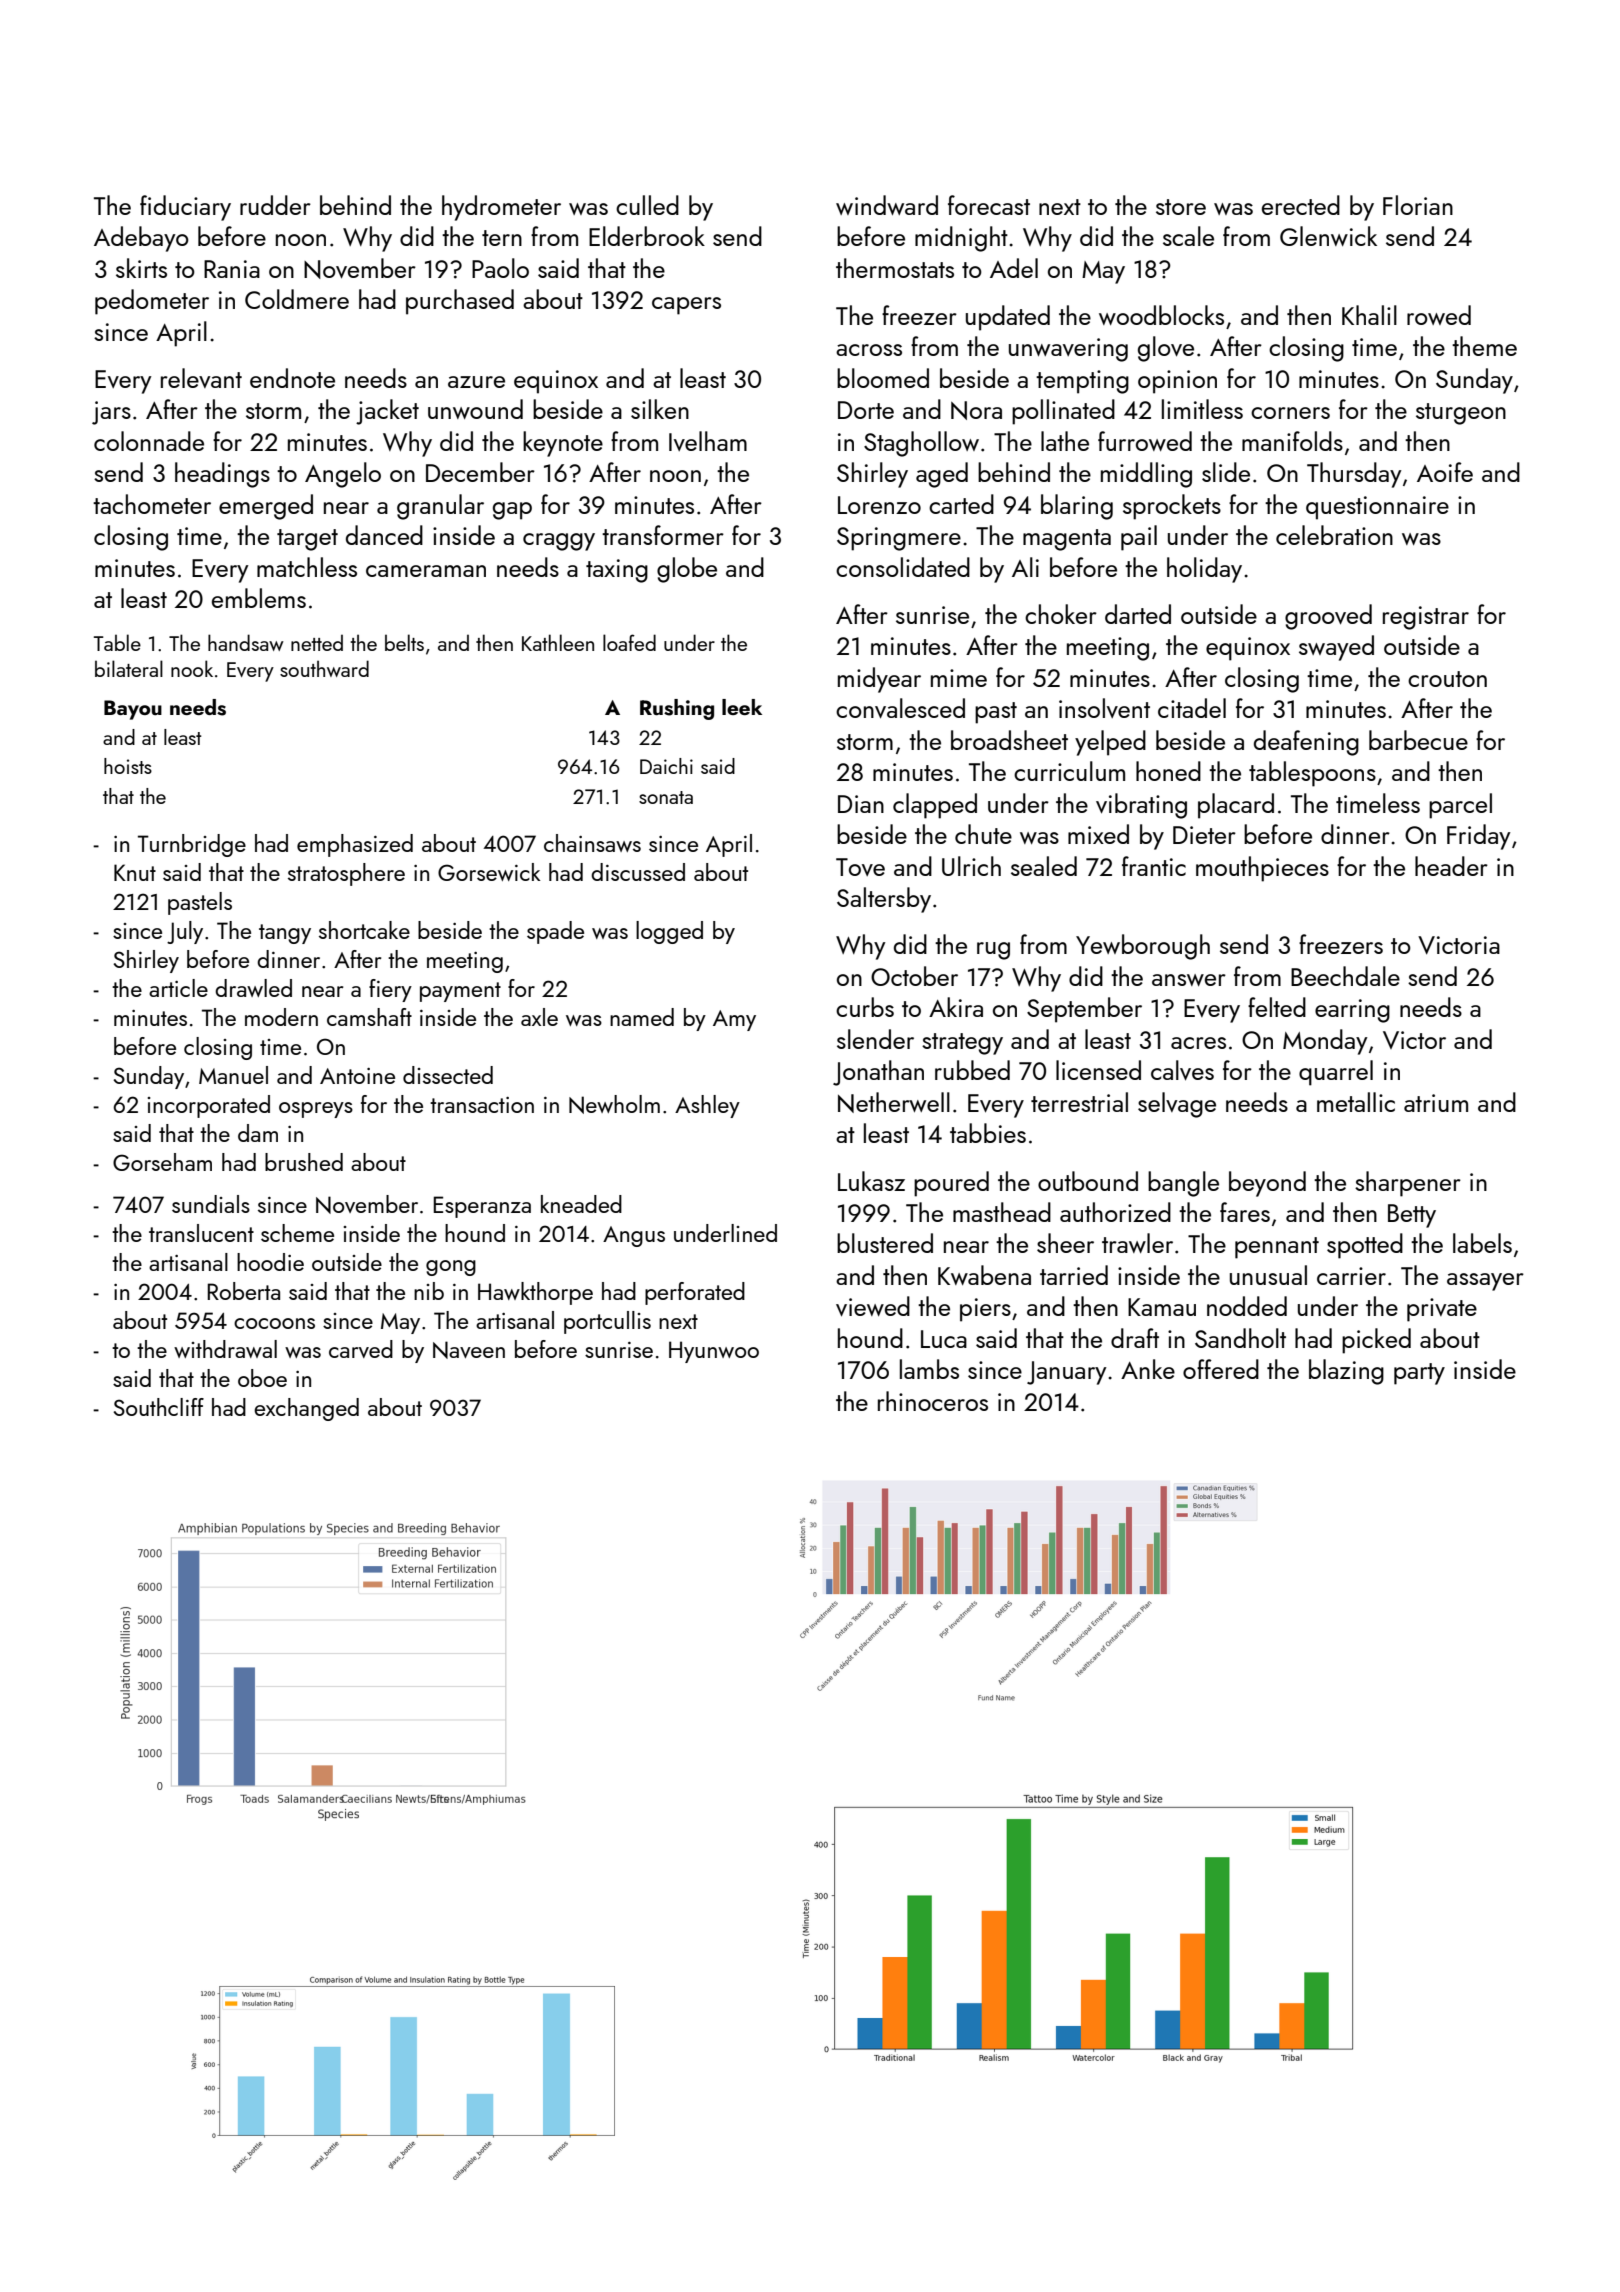  I want to click on Southcliff, so click(158, 1407).
